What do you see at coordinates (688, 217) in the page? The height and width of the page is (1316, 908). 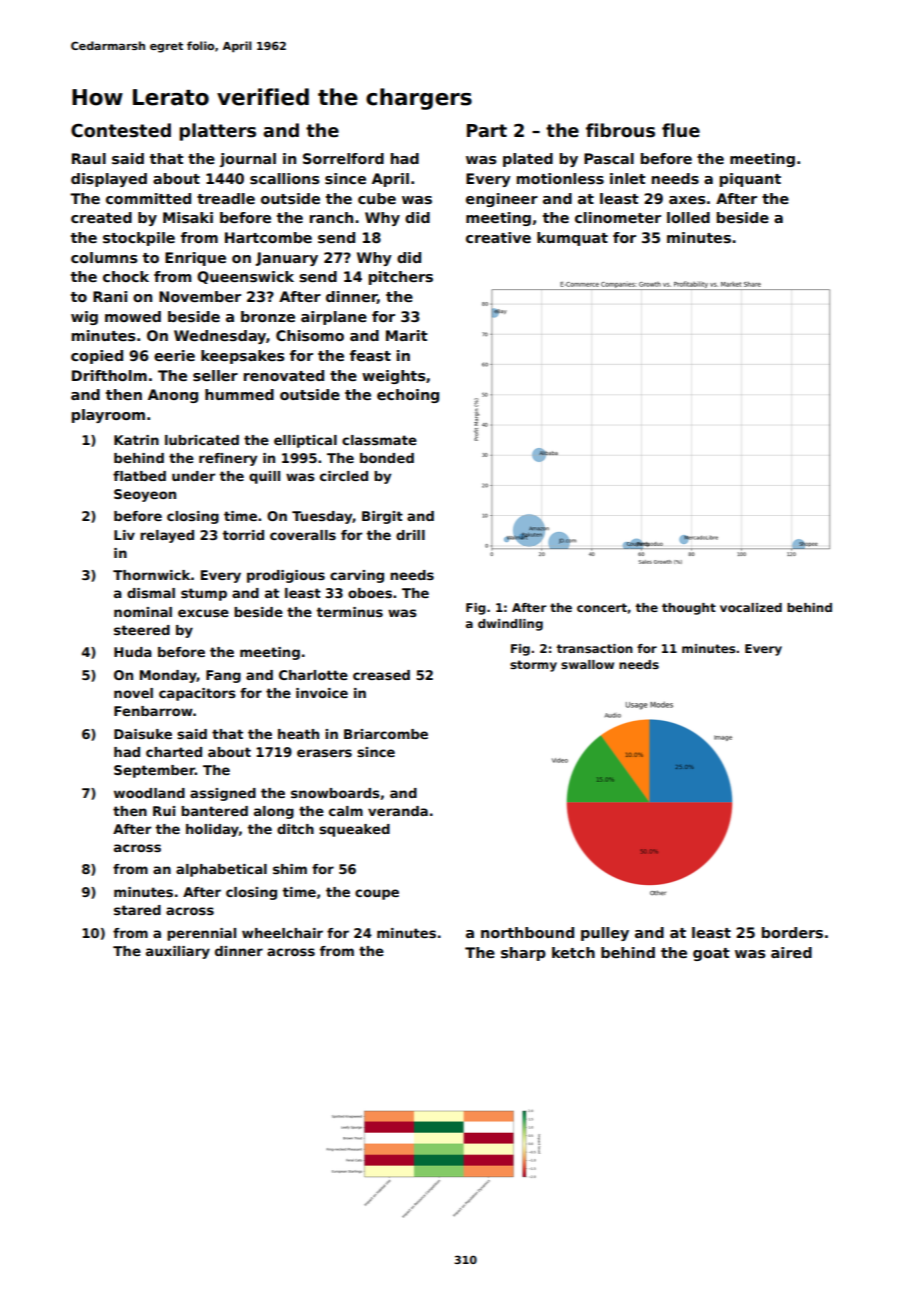 I see `lolled` at bounding box center [688, 217].
